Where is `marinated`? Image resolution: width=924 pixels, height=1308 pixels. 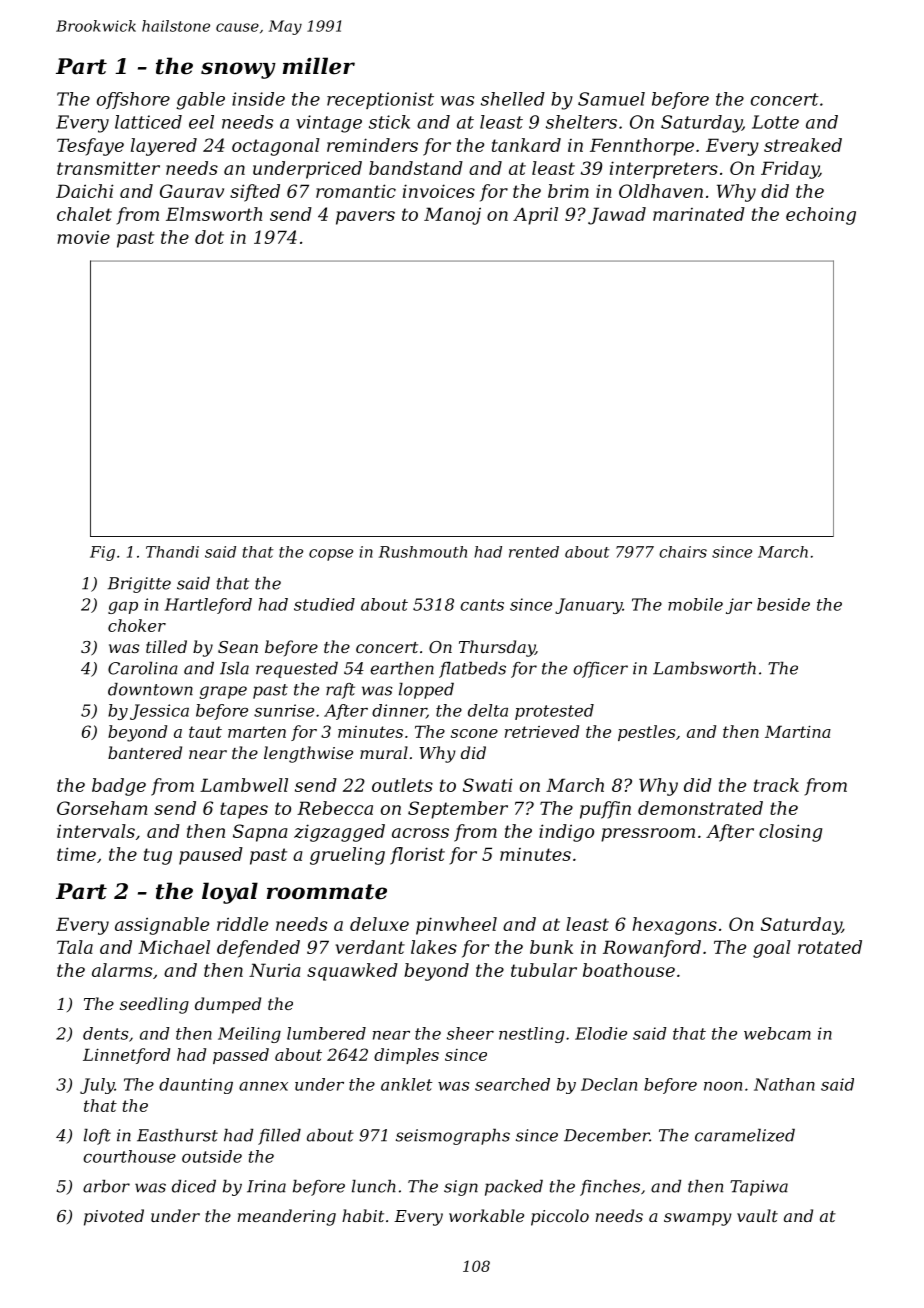
marinated is located at coordinates (699, 214).
